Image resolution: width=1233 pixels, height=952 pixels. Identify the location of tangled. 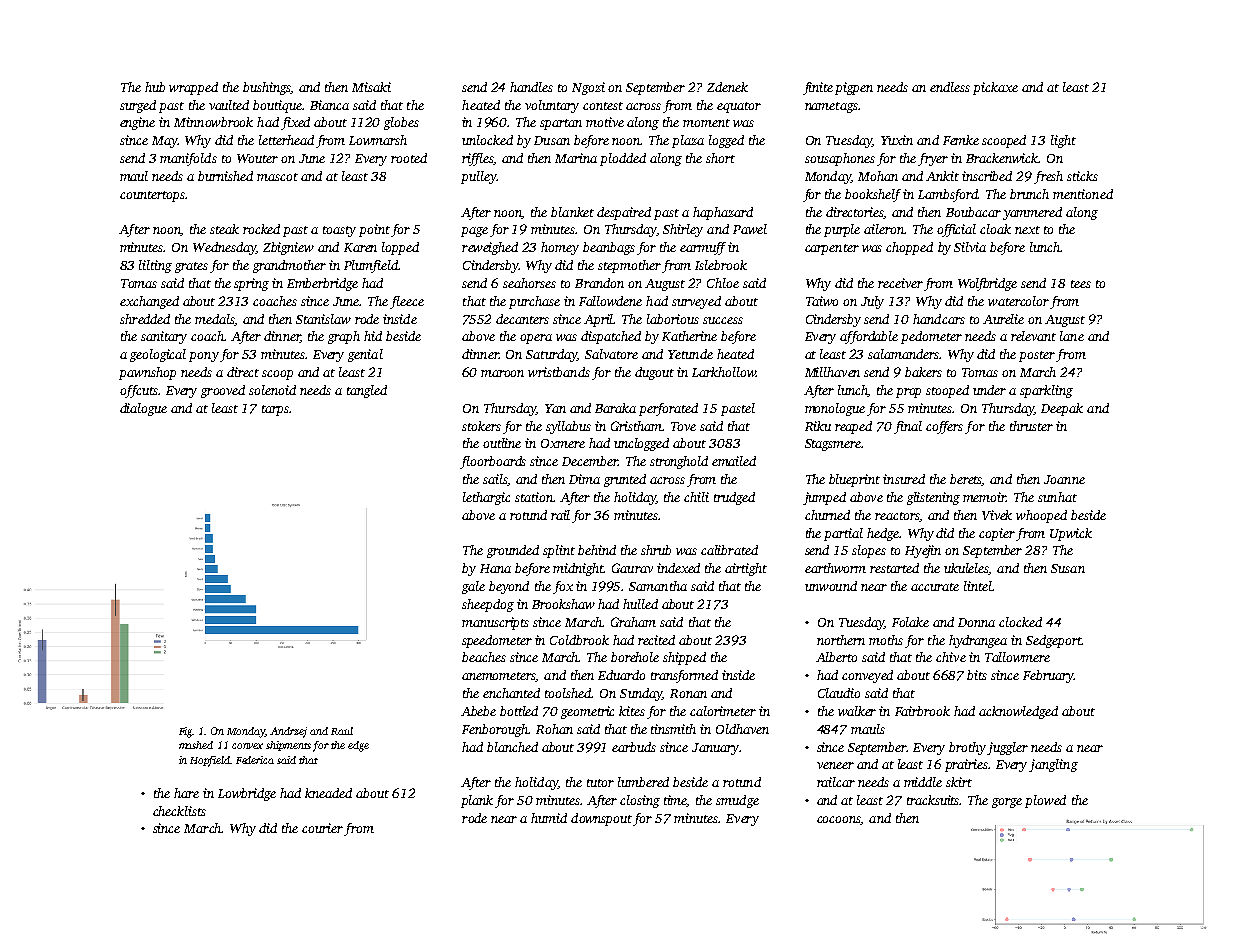
(367, 391).
